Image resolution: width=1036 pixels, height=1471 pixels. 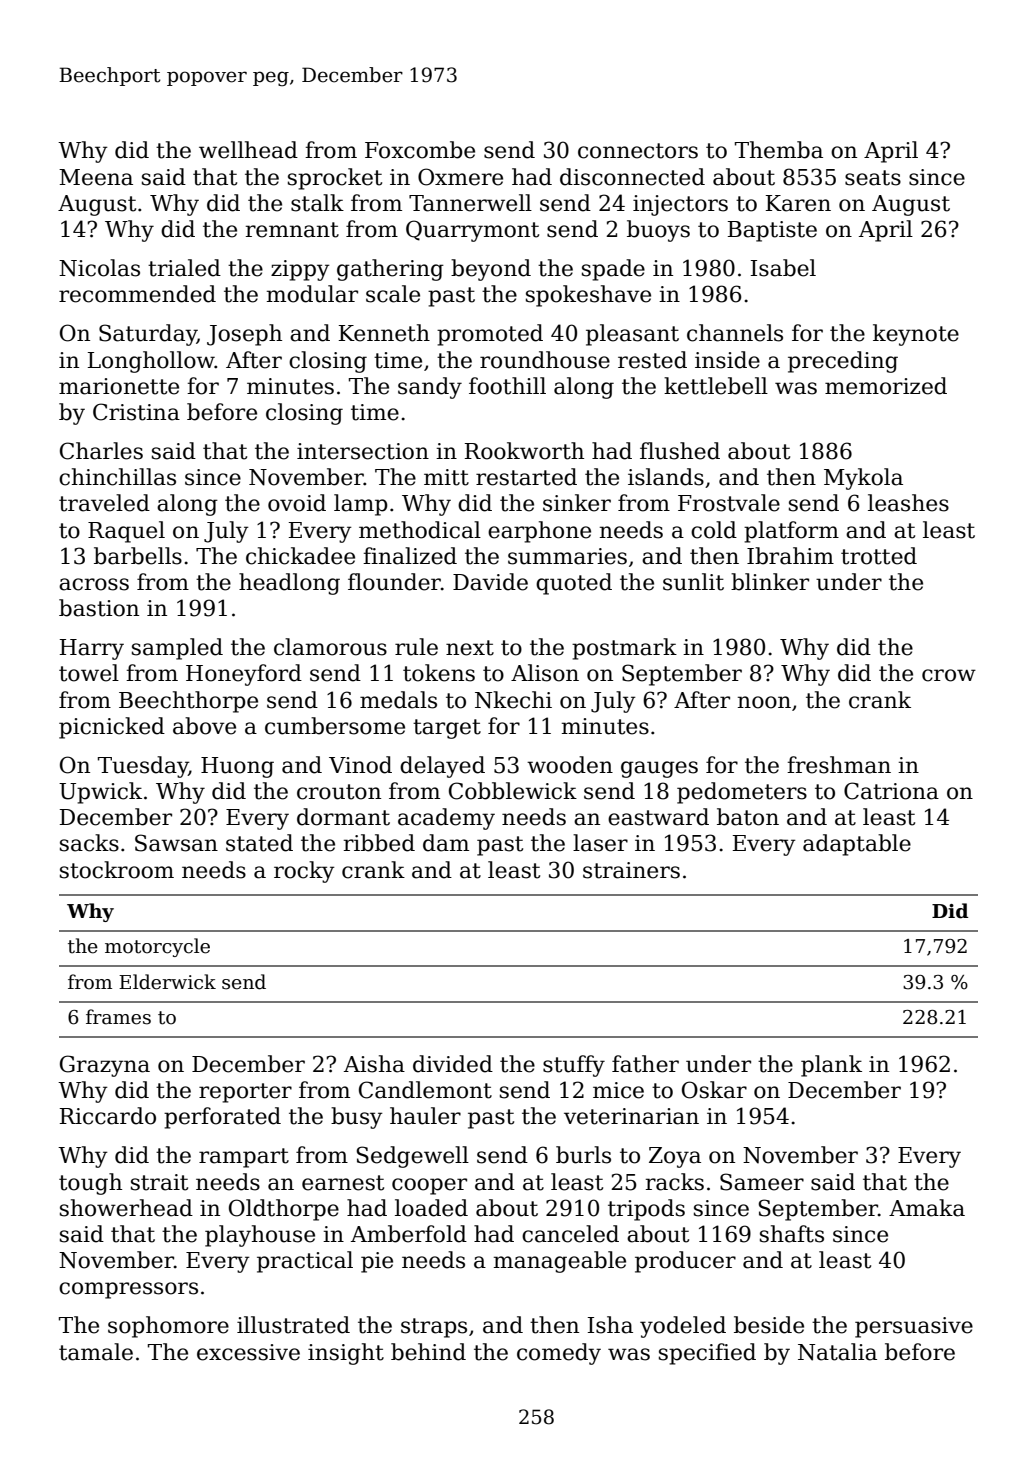 I want to click on Saturday, so click(x=148, y=335).
